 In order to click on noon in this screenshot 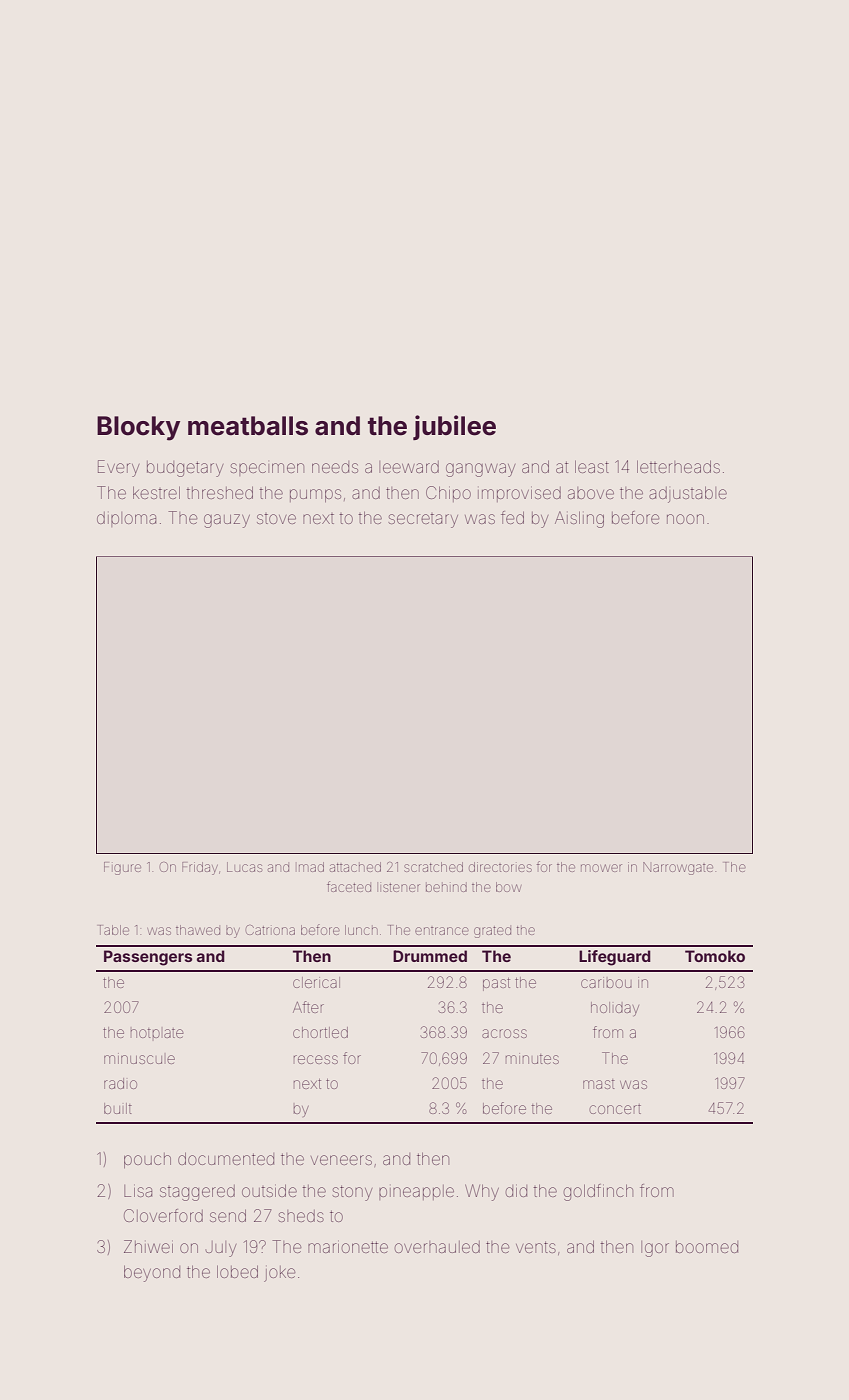, I will do `click(685, 519)`.
